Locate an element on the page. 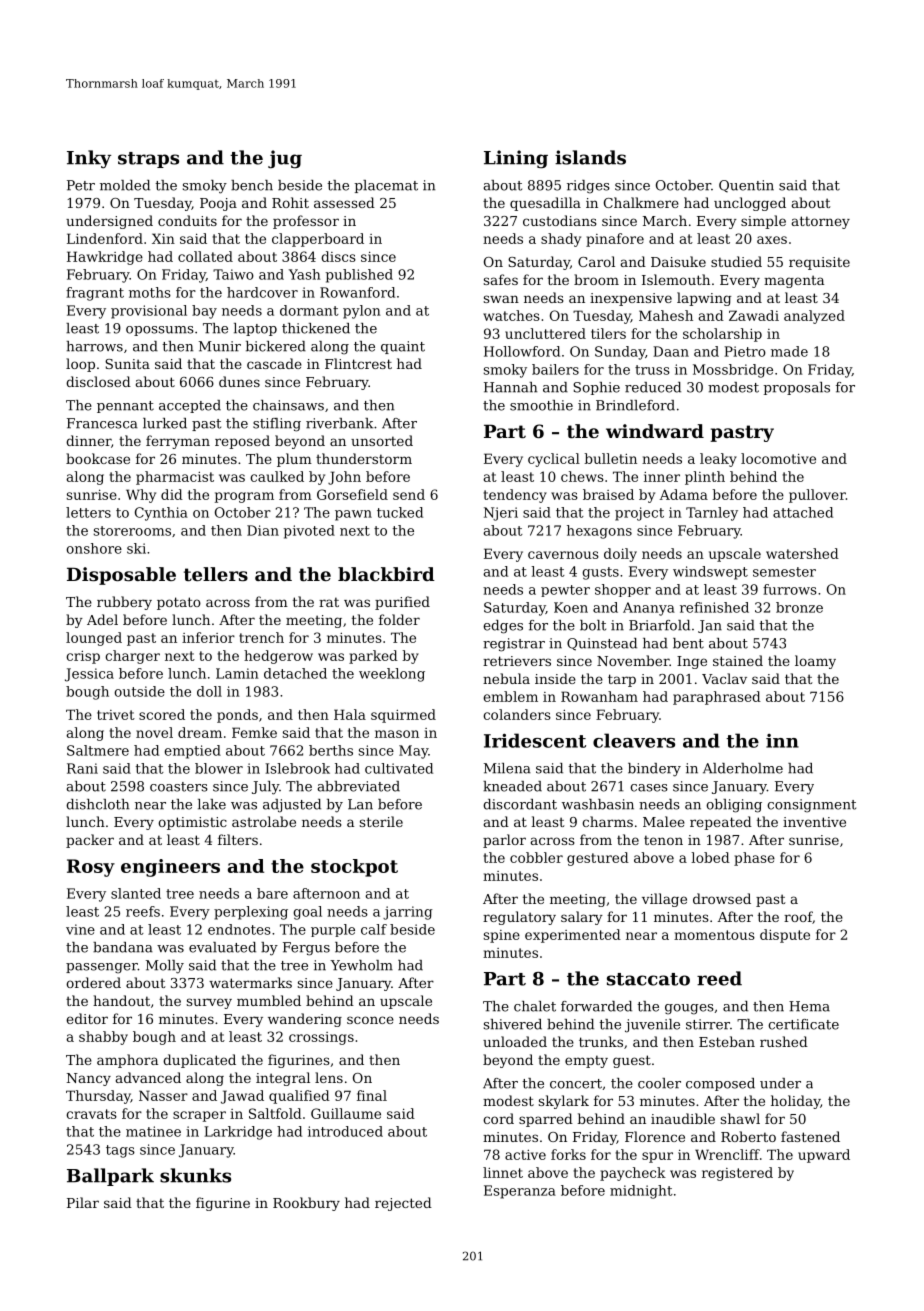 This document has height=1311, width=924. kneaded is located at coordinates (512, 786).
